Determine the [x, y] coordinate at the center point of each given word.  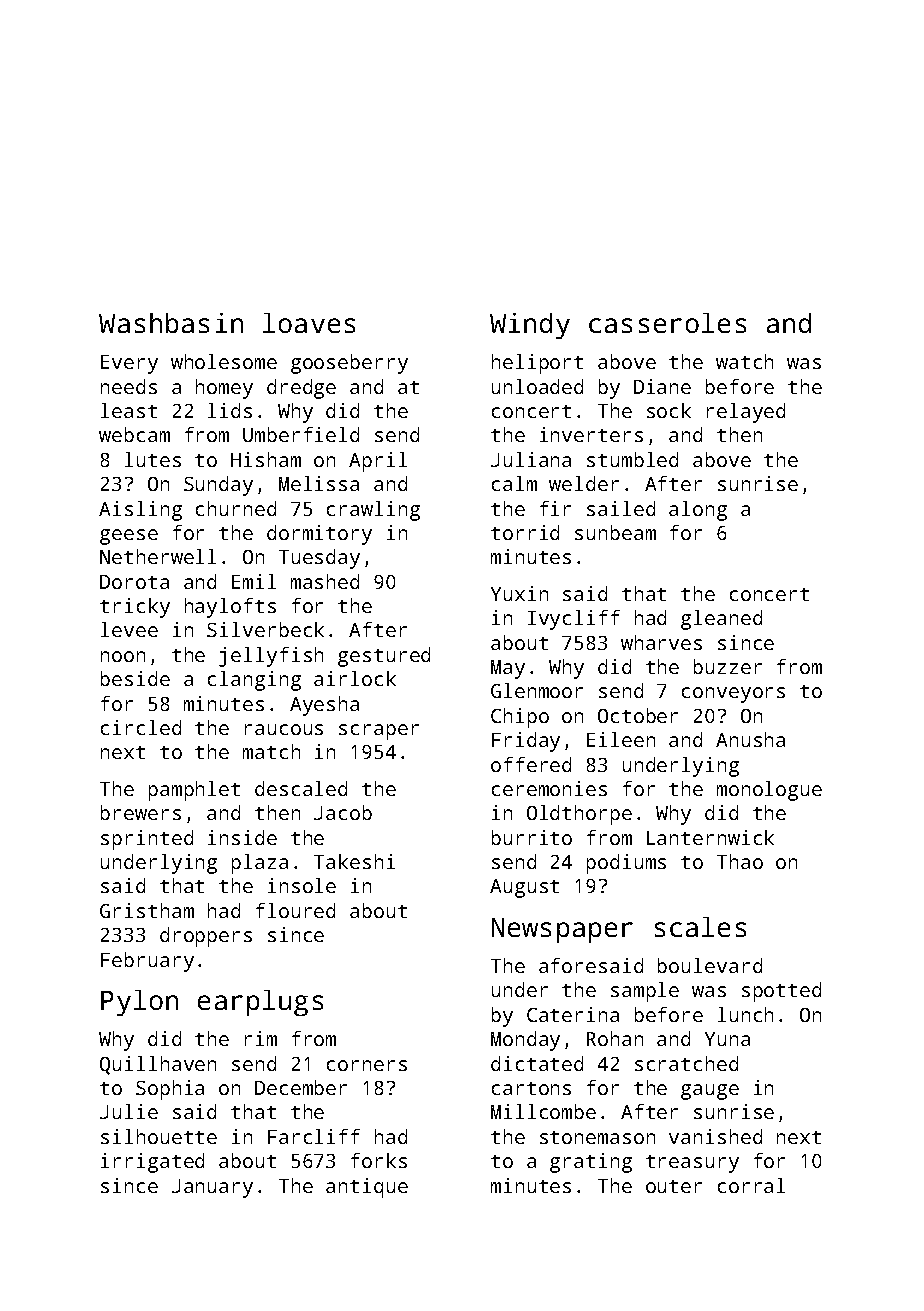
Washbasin [171, 323]
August [524, 888]
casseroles [667, 323]
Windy [530, 326]
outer [674, 1186]
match [271, 751]
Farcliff [314, 1136]
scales [700, 927]
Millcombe [543, 1111]
